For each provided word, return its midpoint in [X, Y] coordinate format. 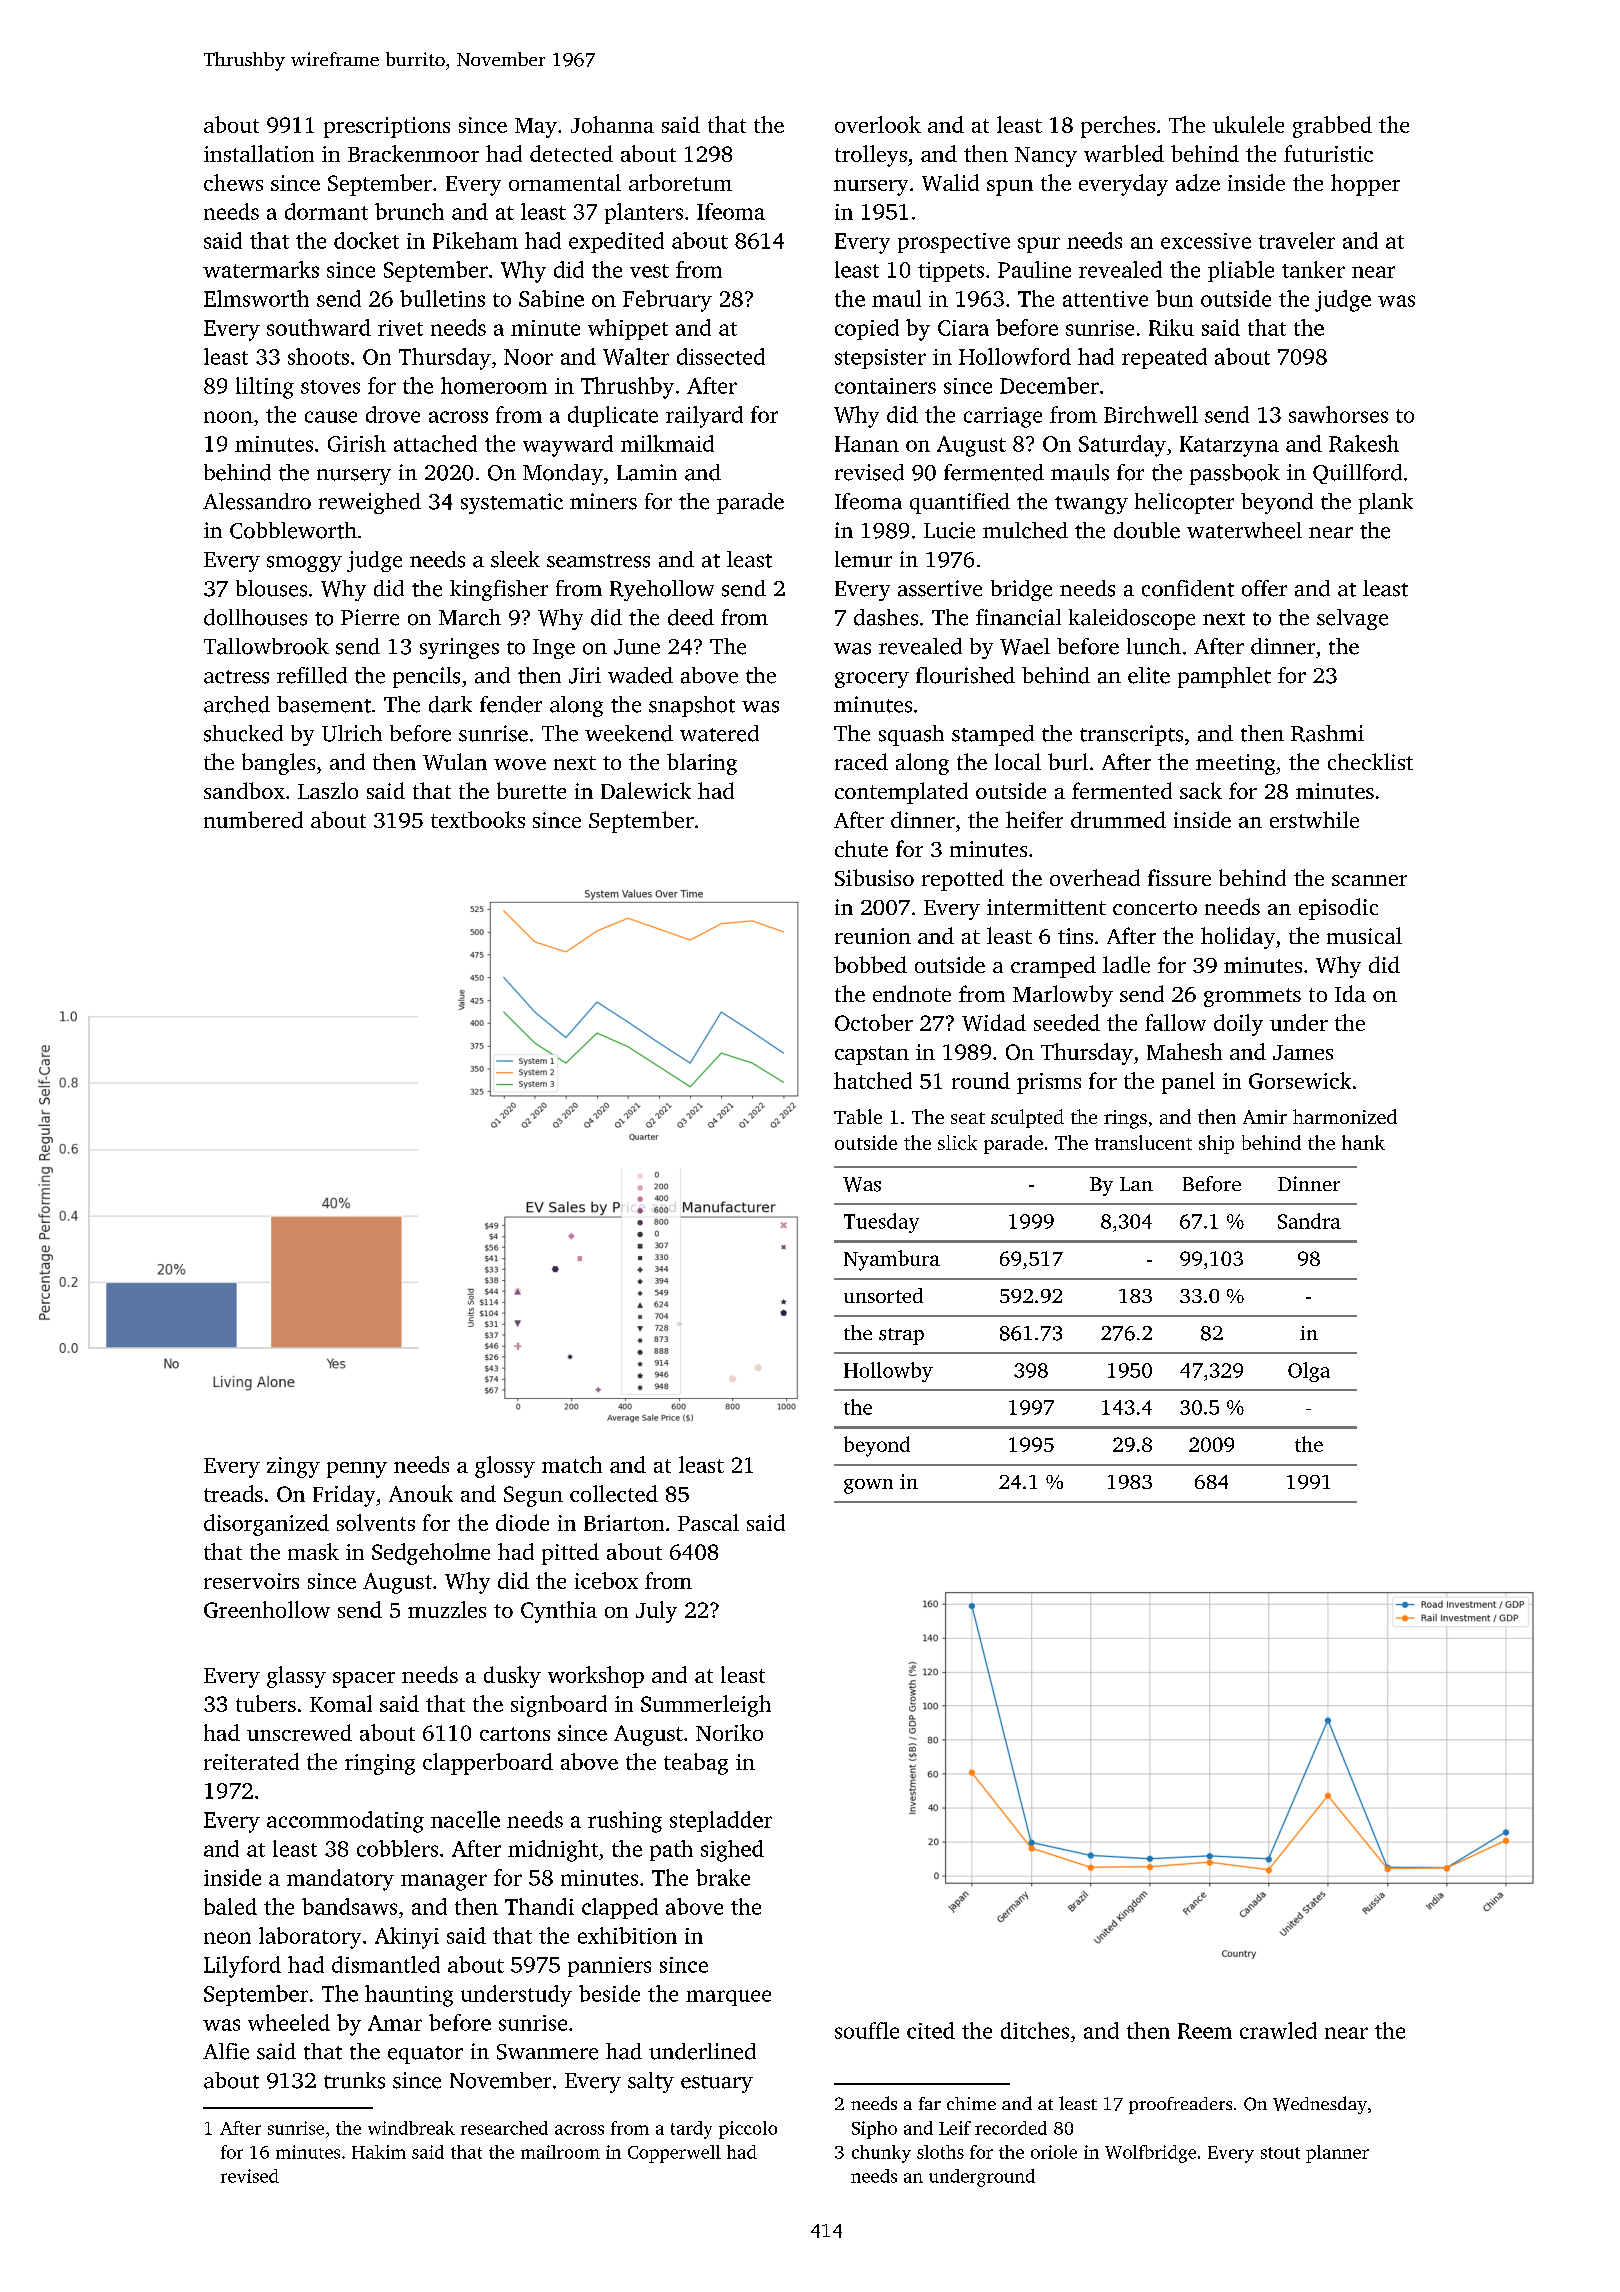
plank [1386, 503]
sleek [515, 559]
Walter [636, 356]
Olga [1309, 1372]
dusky [512, 1677]
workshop [596, 1677]
